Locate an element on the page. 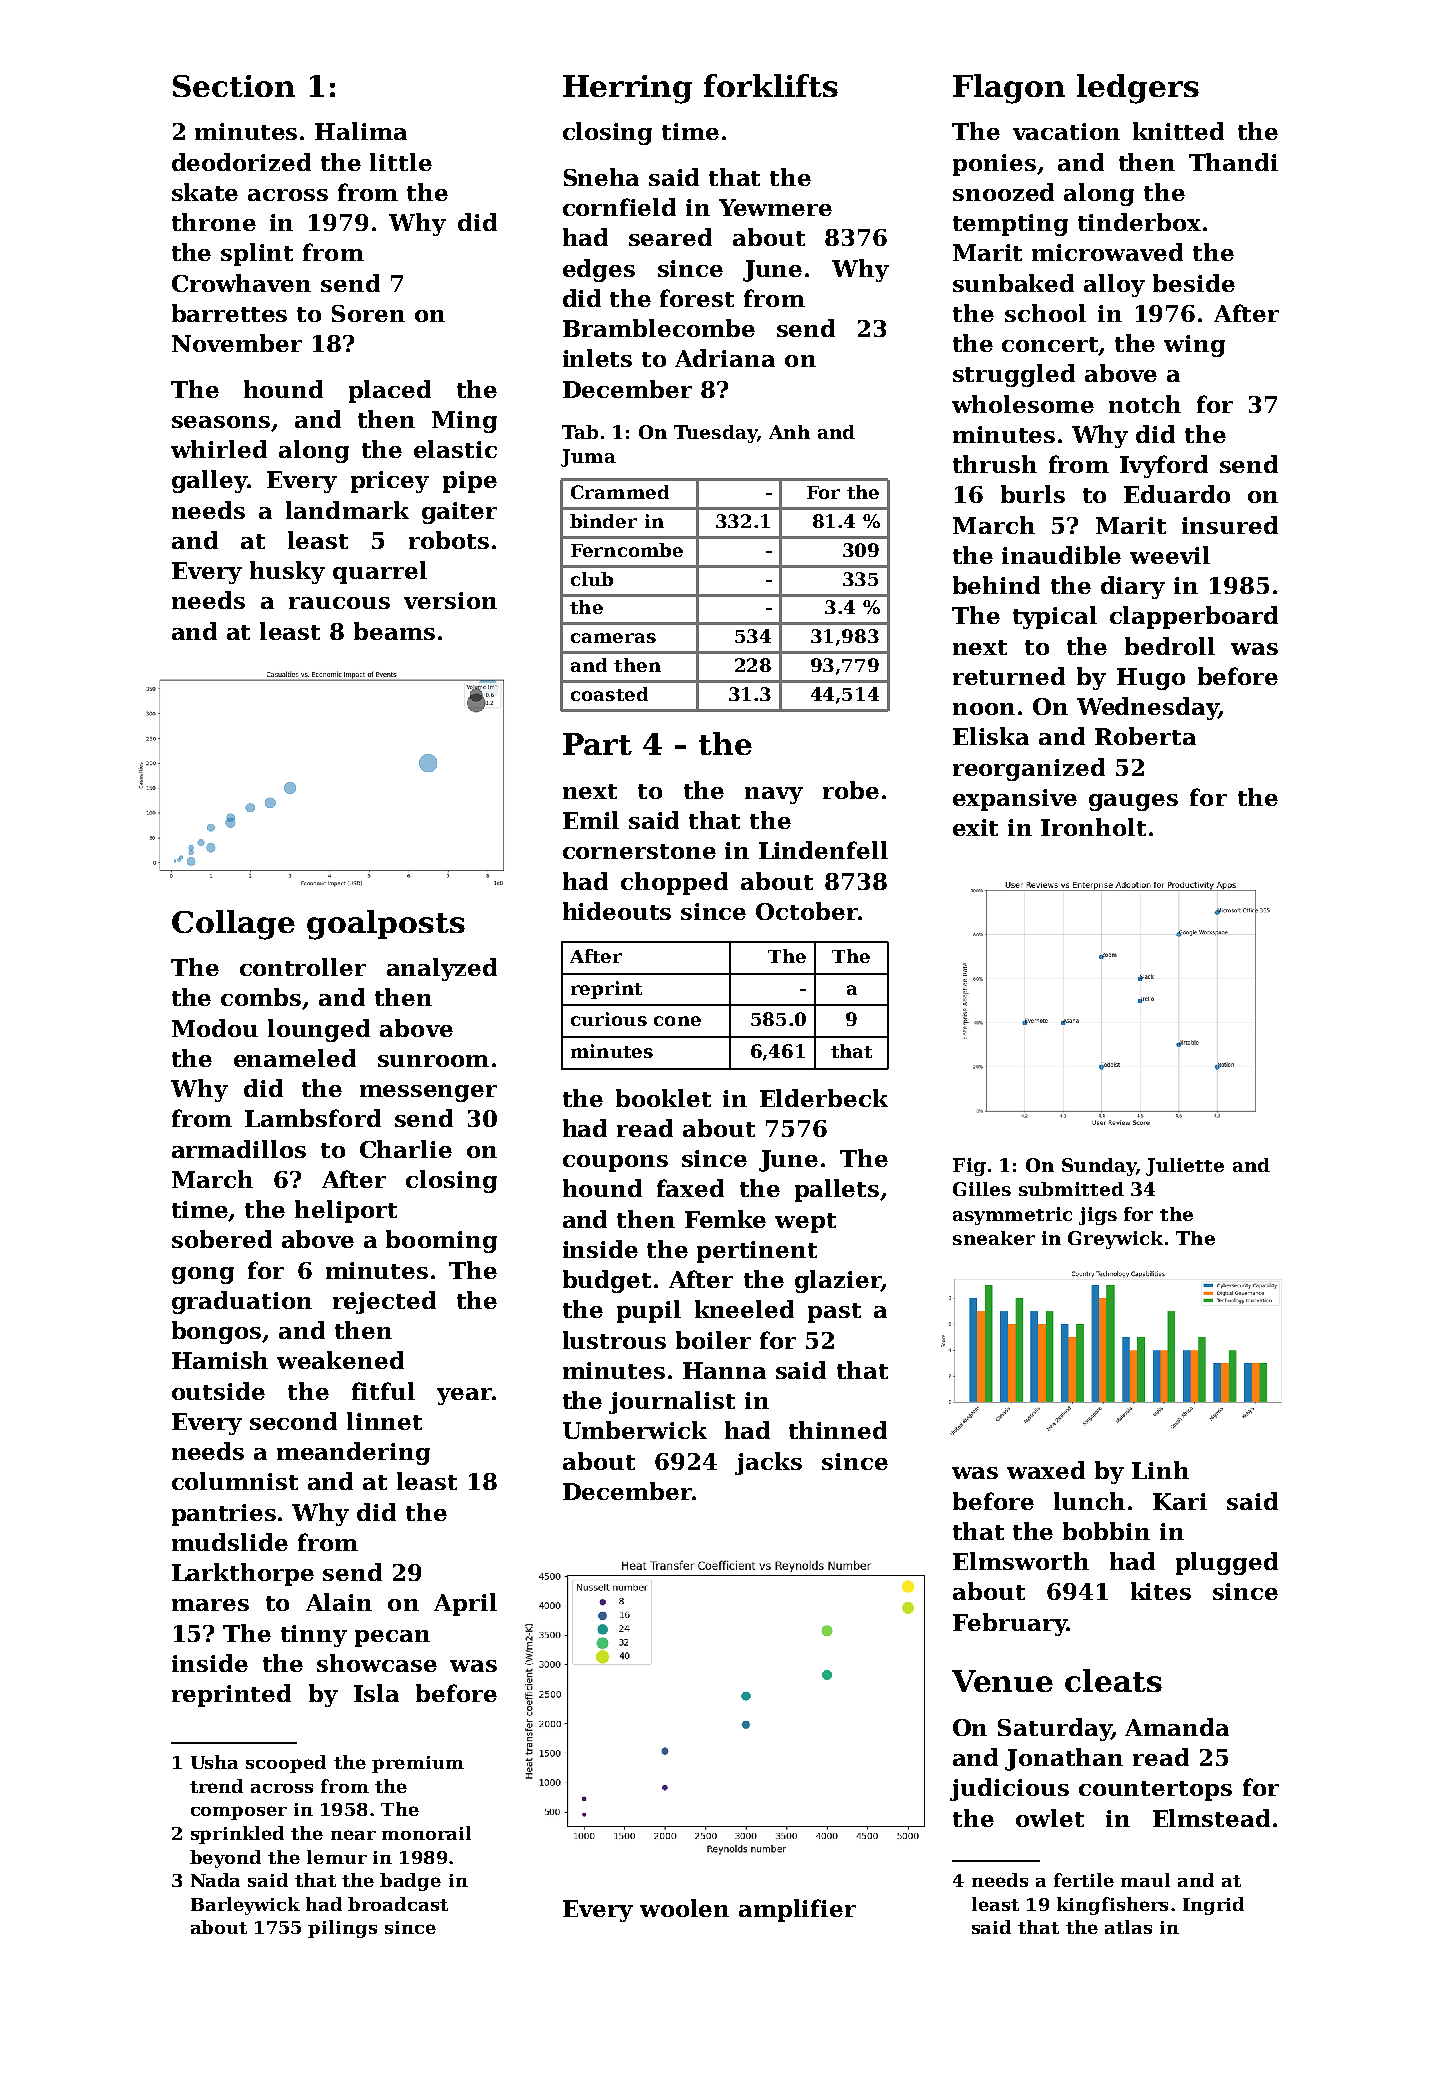 This image has height=2100, width=1450. Thandi is located at coordinates (1233, 162).
